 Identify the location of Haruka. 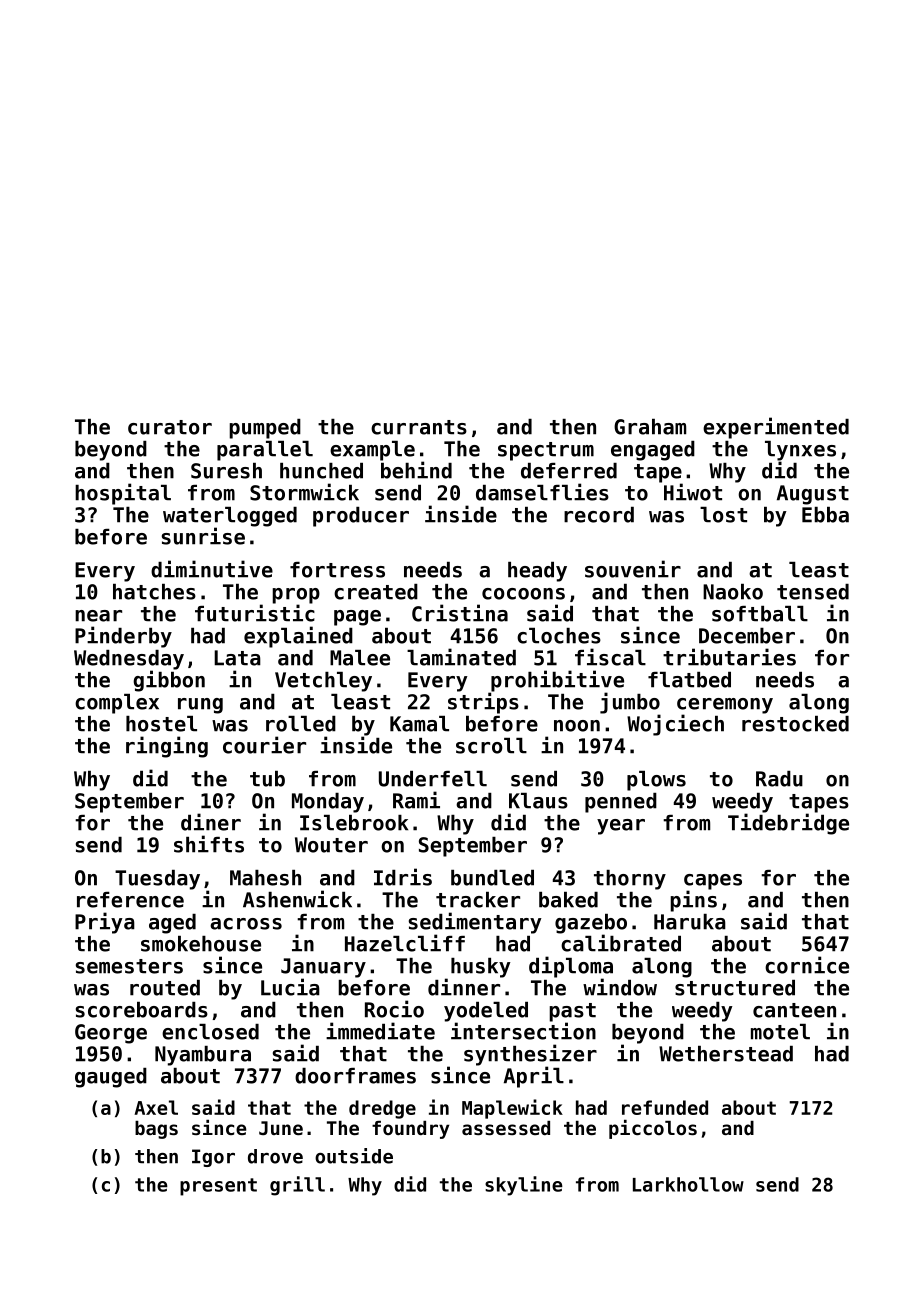
(690, 922).
